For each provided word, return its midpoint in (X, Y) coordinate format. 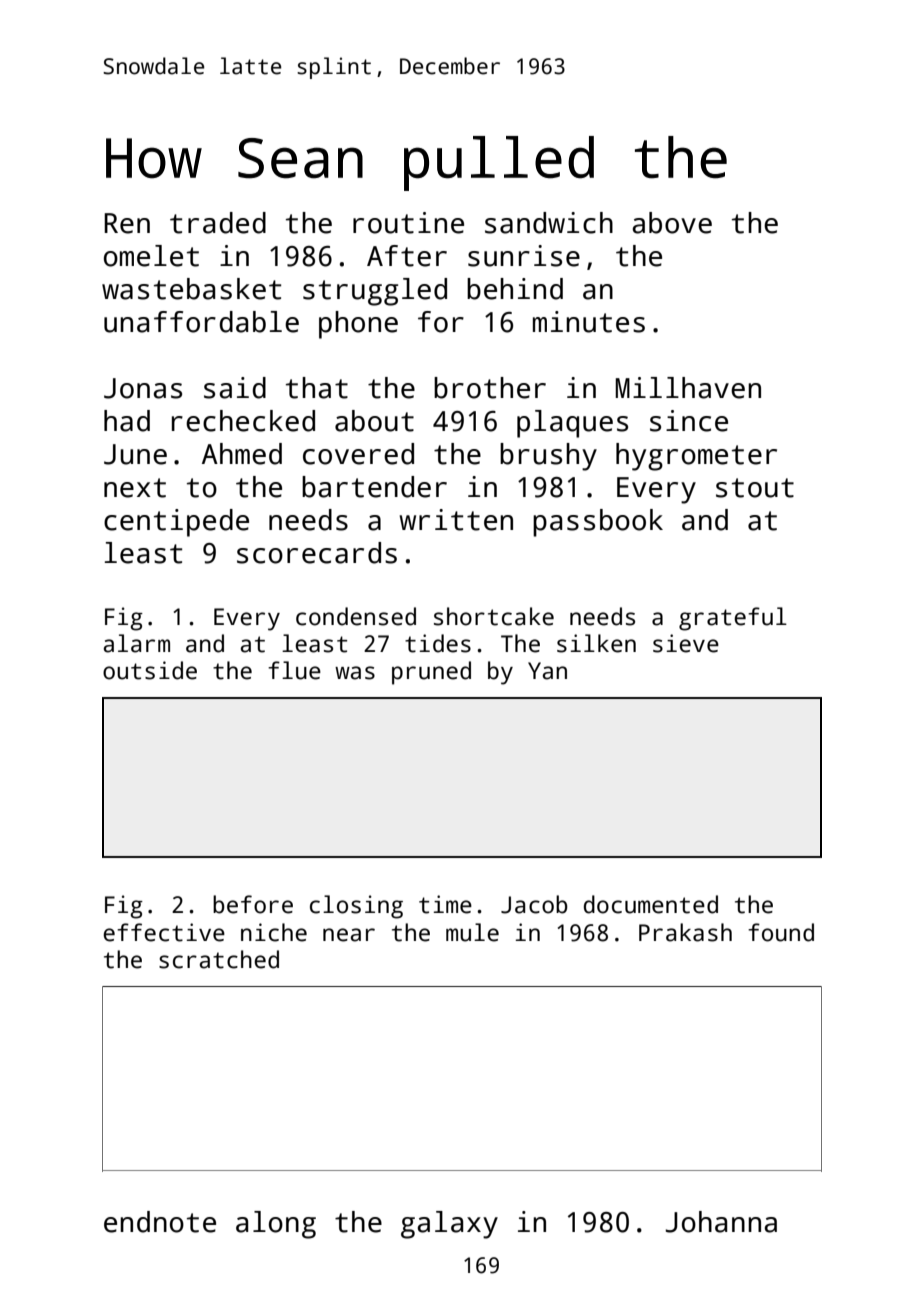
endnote (160, 1222)
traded (218, 223)
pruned (431, 673)
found (781, 932)
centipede (176, 523)
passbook (598, 523)
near (349, 935)
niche (274, 932)
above (672, 223)
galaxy (449, 1225)
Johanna (721, 1222)
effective (164, 932)
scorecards (317, 553)
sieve (686, 643)
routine (408, 223)
